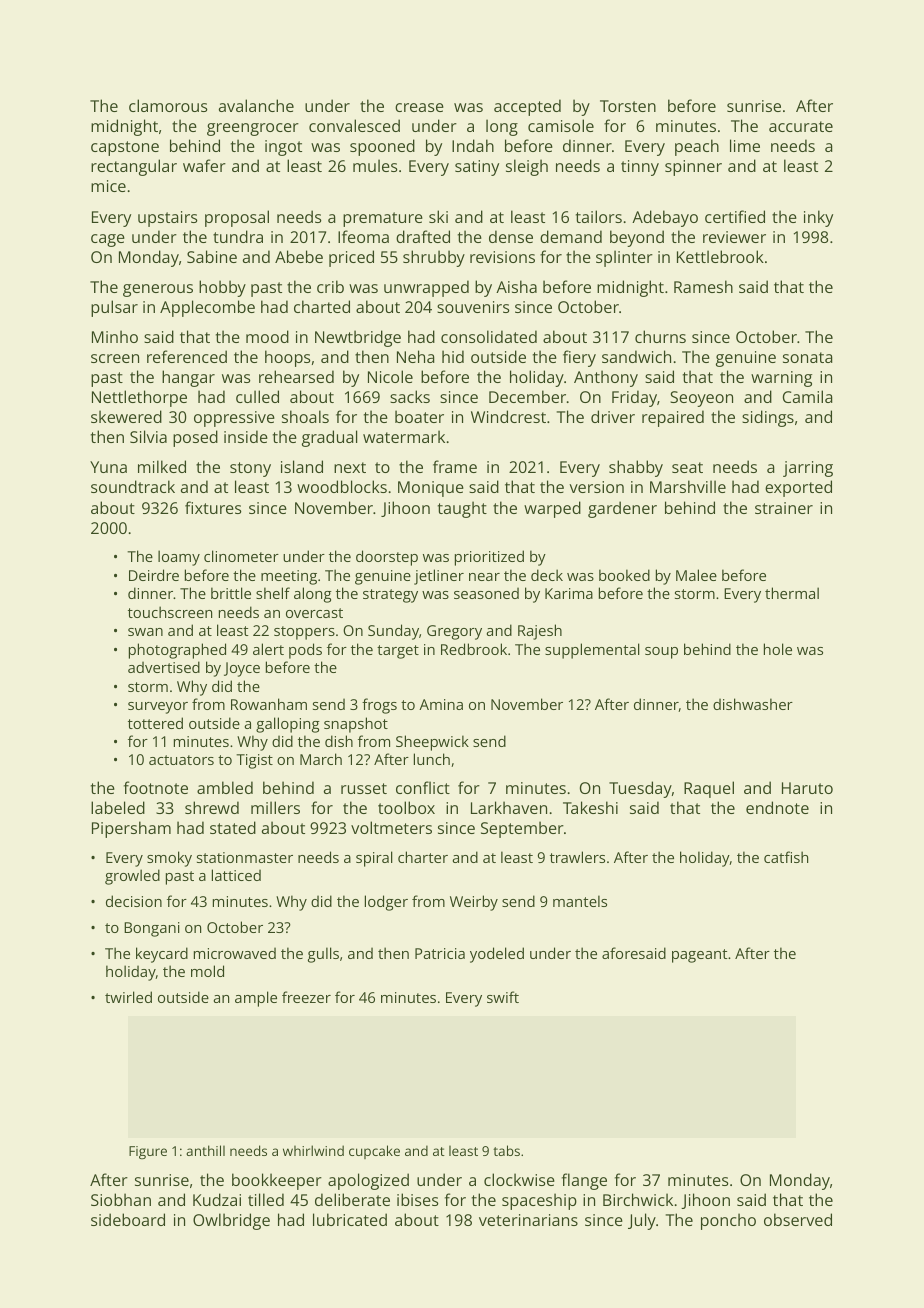  What do you see at coordinates (440, 953) in the screenshot?
I see `Patricia` at bounding box center [440, 953].
